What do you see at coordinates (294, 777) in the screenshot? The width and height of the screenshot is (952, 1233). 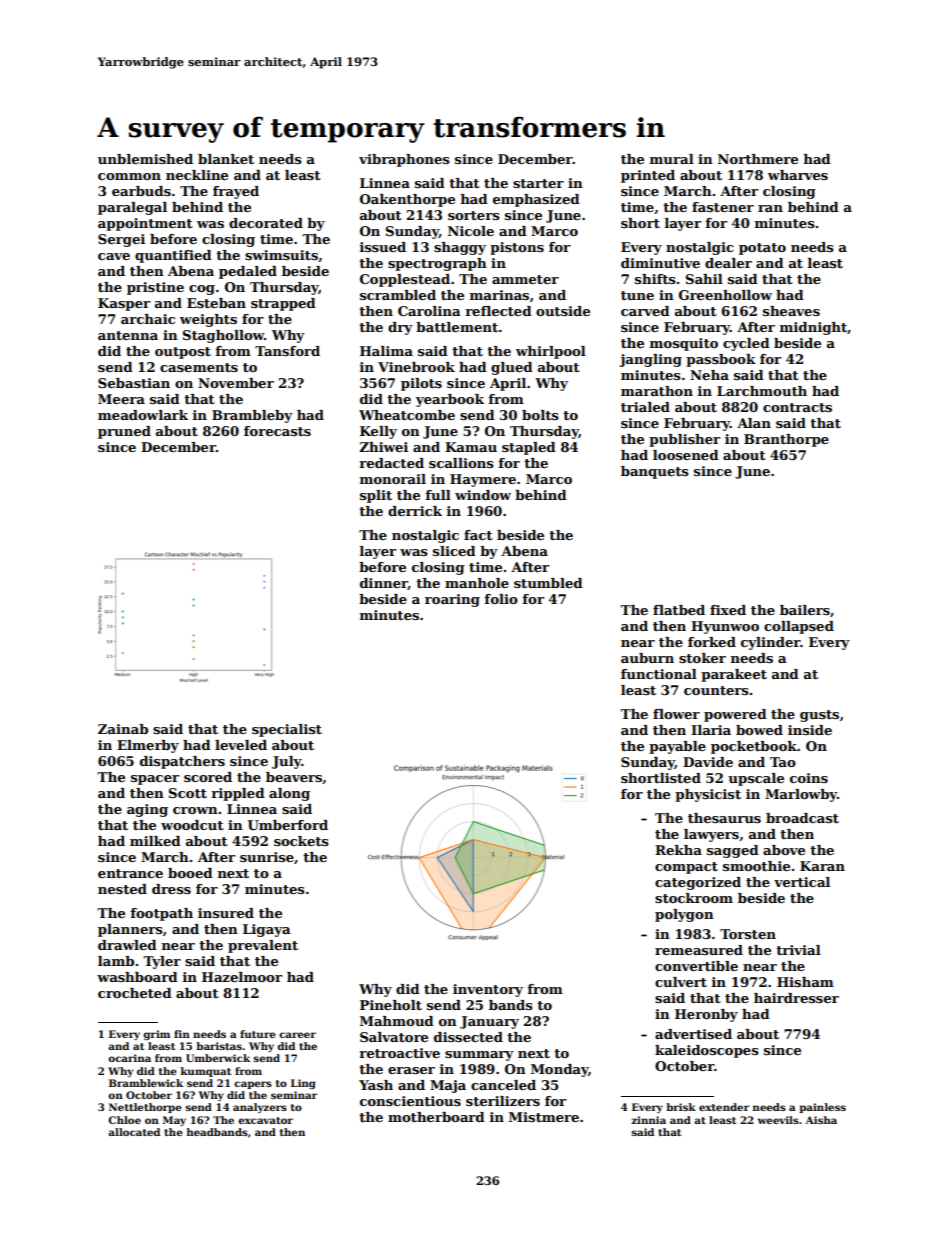 I see `beavers` at bounding box center [294, 777].
